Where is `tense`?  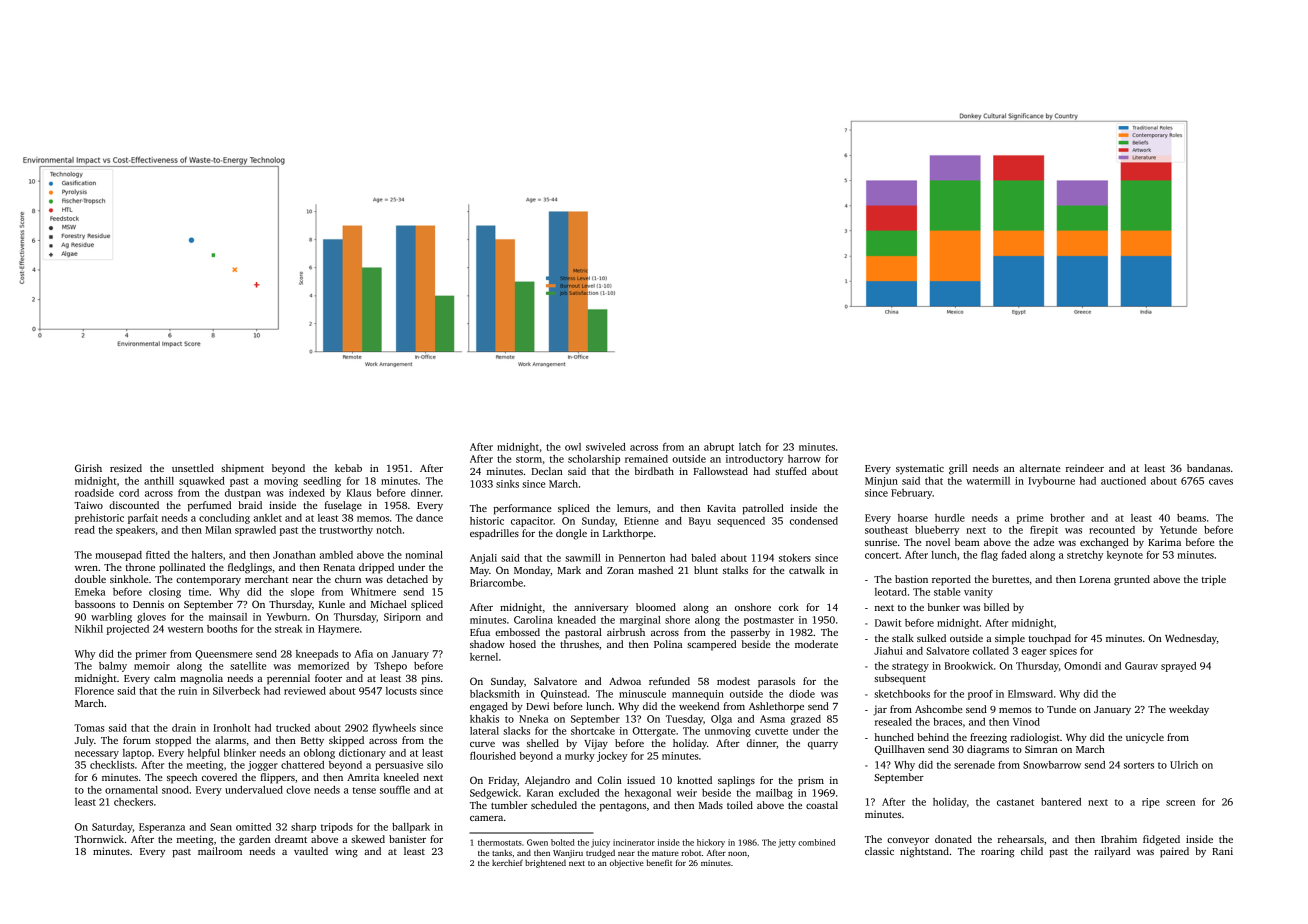 tense is located at coordinates (364, 790).
